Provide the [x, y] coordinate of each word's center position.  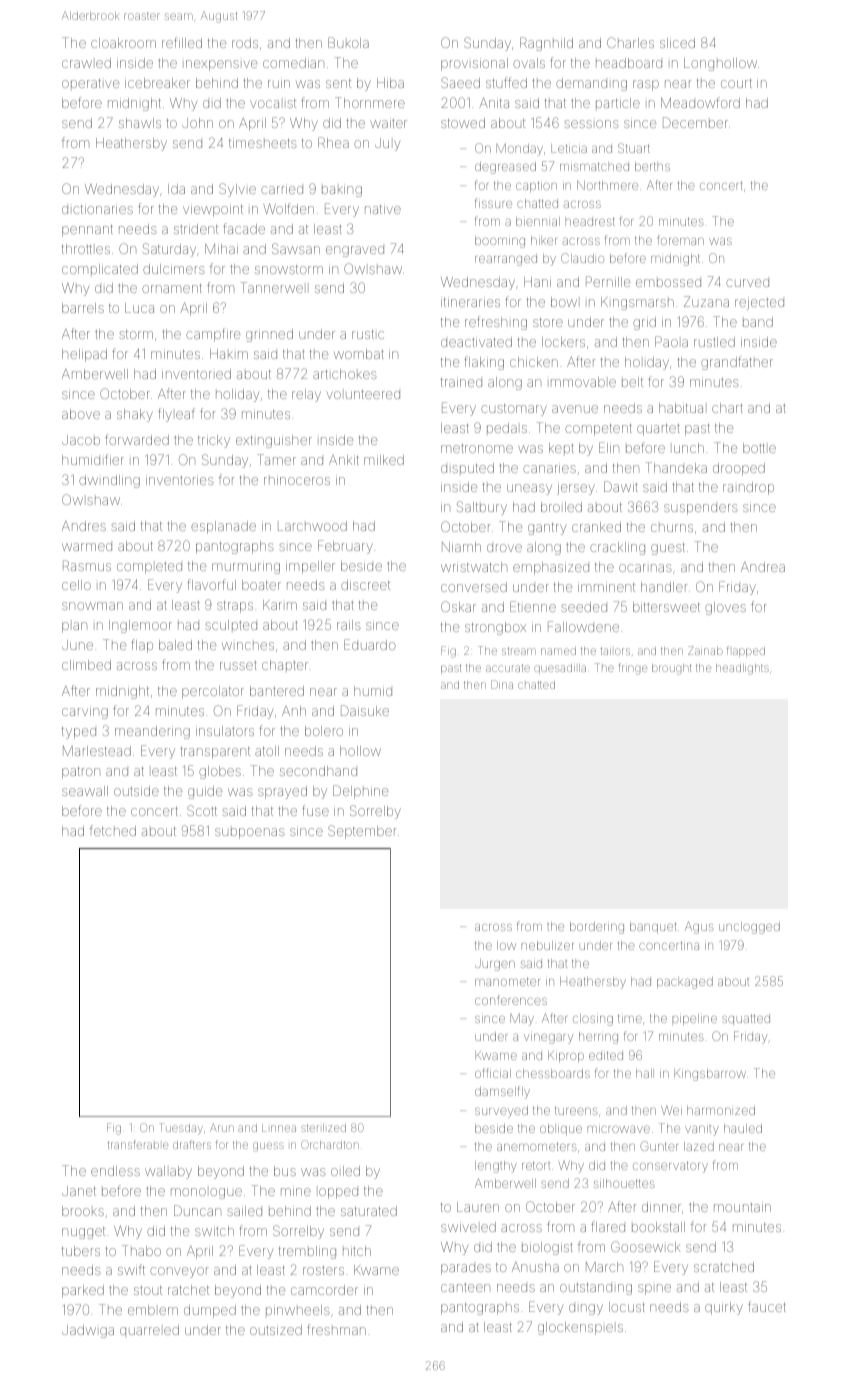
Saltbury [482, 508]
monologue [206, 1193]
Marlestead [97, 751]
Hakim [229, 354]
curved [747, 283]
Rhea [333, 142]
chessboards [553, 1073]
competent [598, 430]
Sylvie [237, 190]
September [362, 832]
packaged [685, 983]
